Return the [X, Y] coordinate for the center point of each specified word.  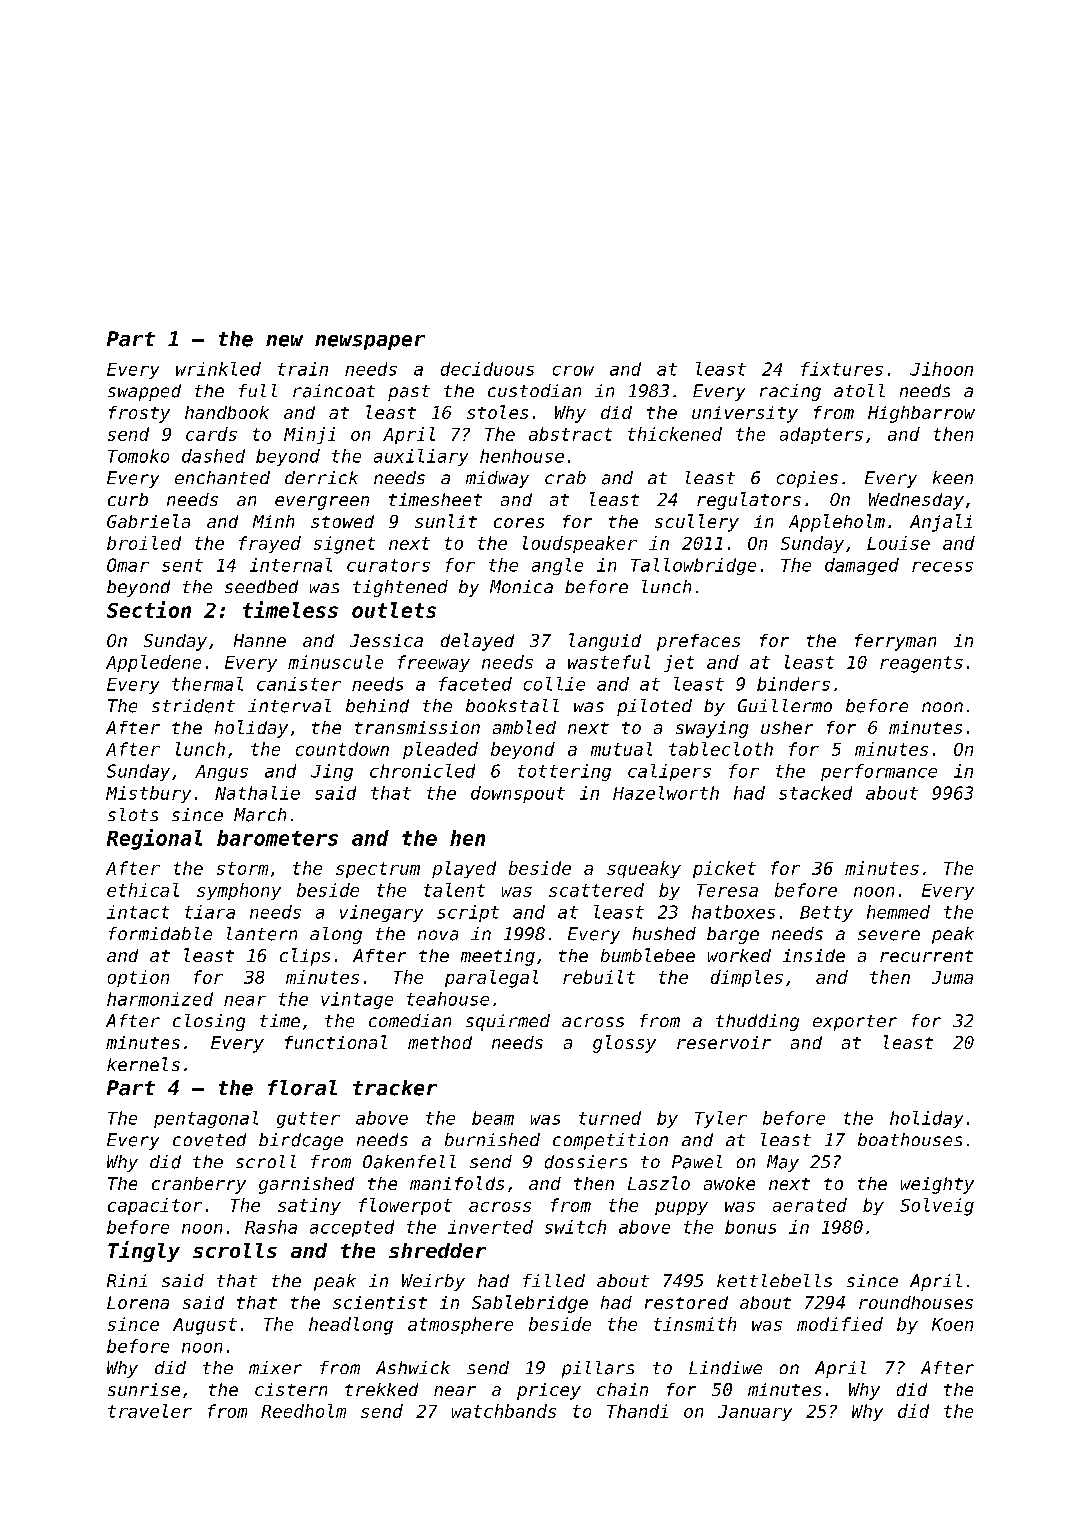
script [468, 913]
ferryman [895, 642]
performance [879, 772]
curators [388, 565]
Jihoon [941, 369]
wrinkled [218, 369]
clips [305, 957]
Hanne [260, 640]
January [755, 1413]
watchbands [504, 1411]
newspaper [370, 342]
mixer [275, 1367]
